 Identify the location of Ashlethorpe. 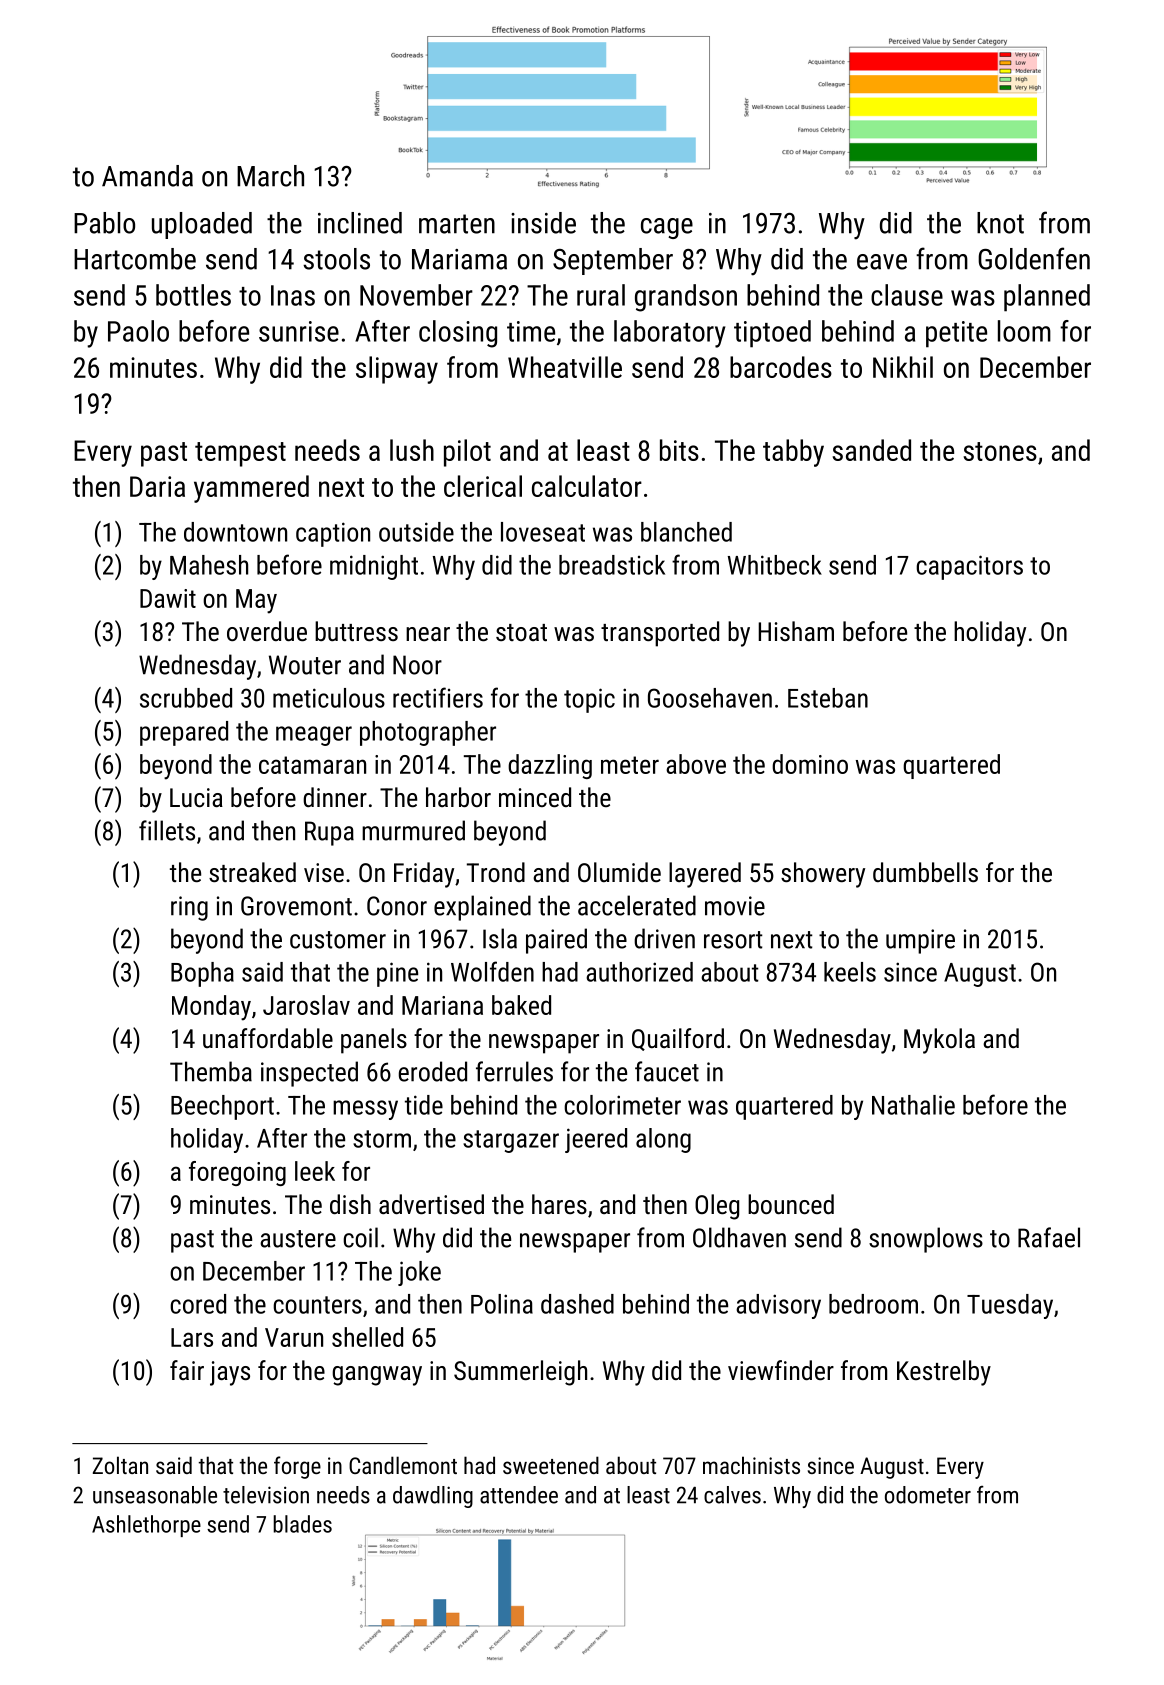
(146, 1526).
